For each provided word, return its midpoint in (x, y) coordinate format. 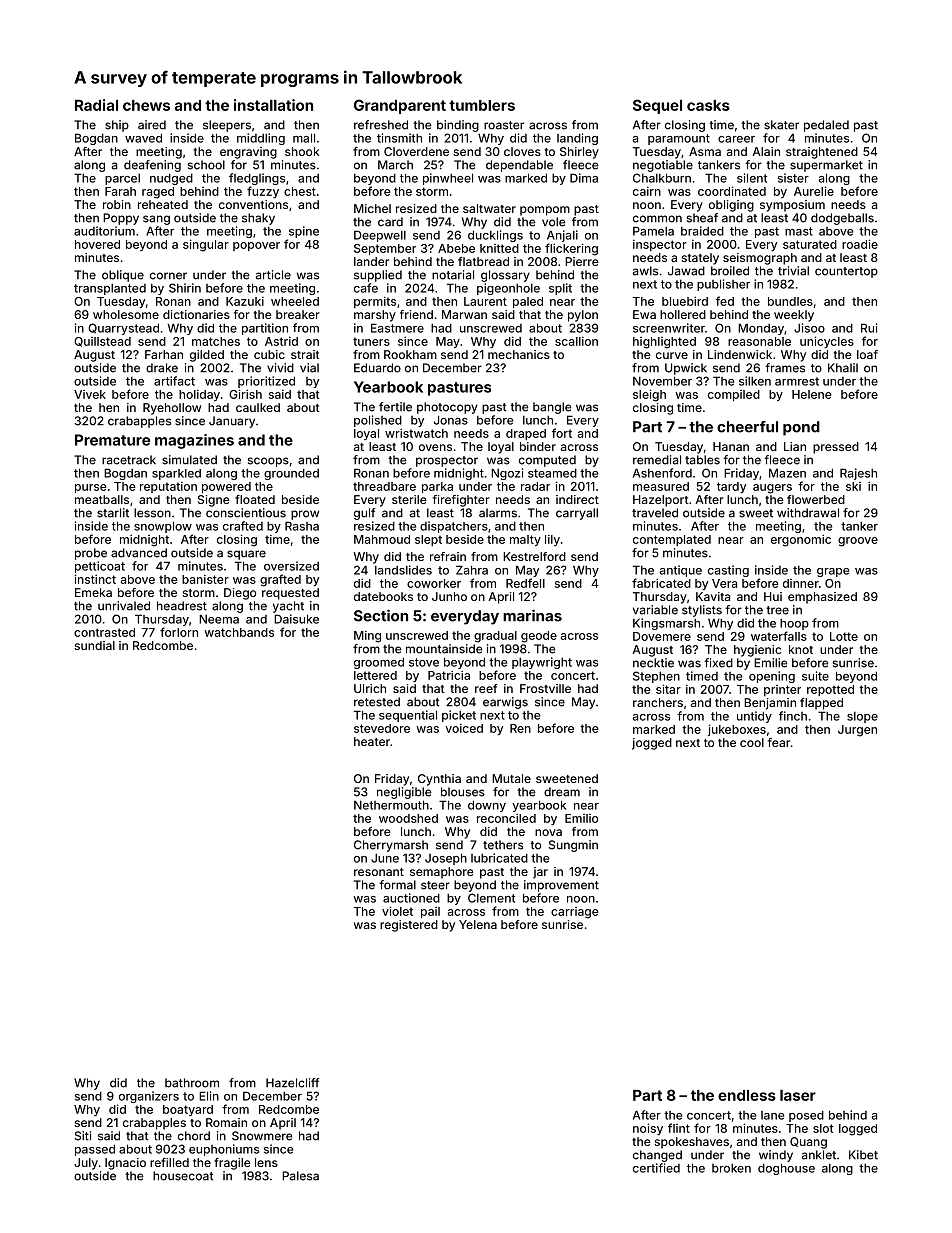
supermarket (826, 166)
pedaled (826, 126)
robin (117, 204)
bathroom (192, 1083)
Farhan (164, 354)
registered (409, 926)
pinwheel (448, 179)
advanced (139, 553)
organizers (149, 1097)
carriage (574, 913)
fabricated (661, 583)
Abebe (456, 248)
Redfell (525, 583)
